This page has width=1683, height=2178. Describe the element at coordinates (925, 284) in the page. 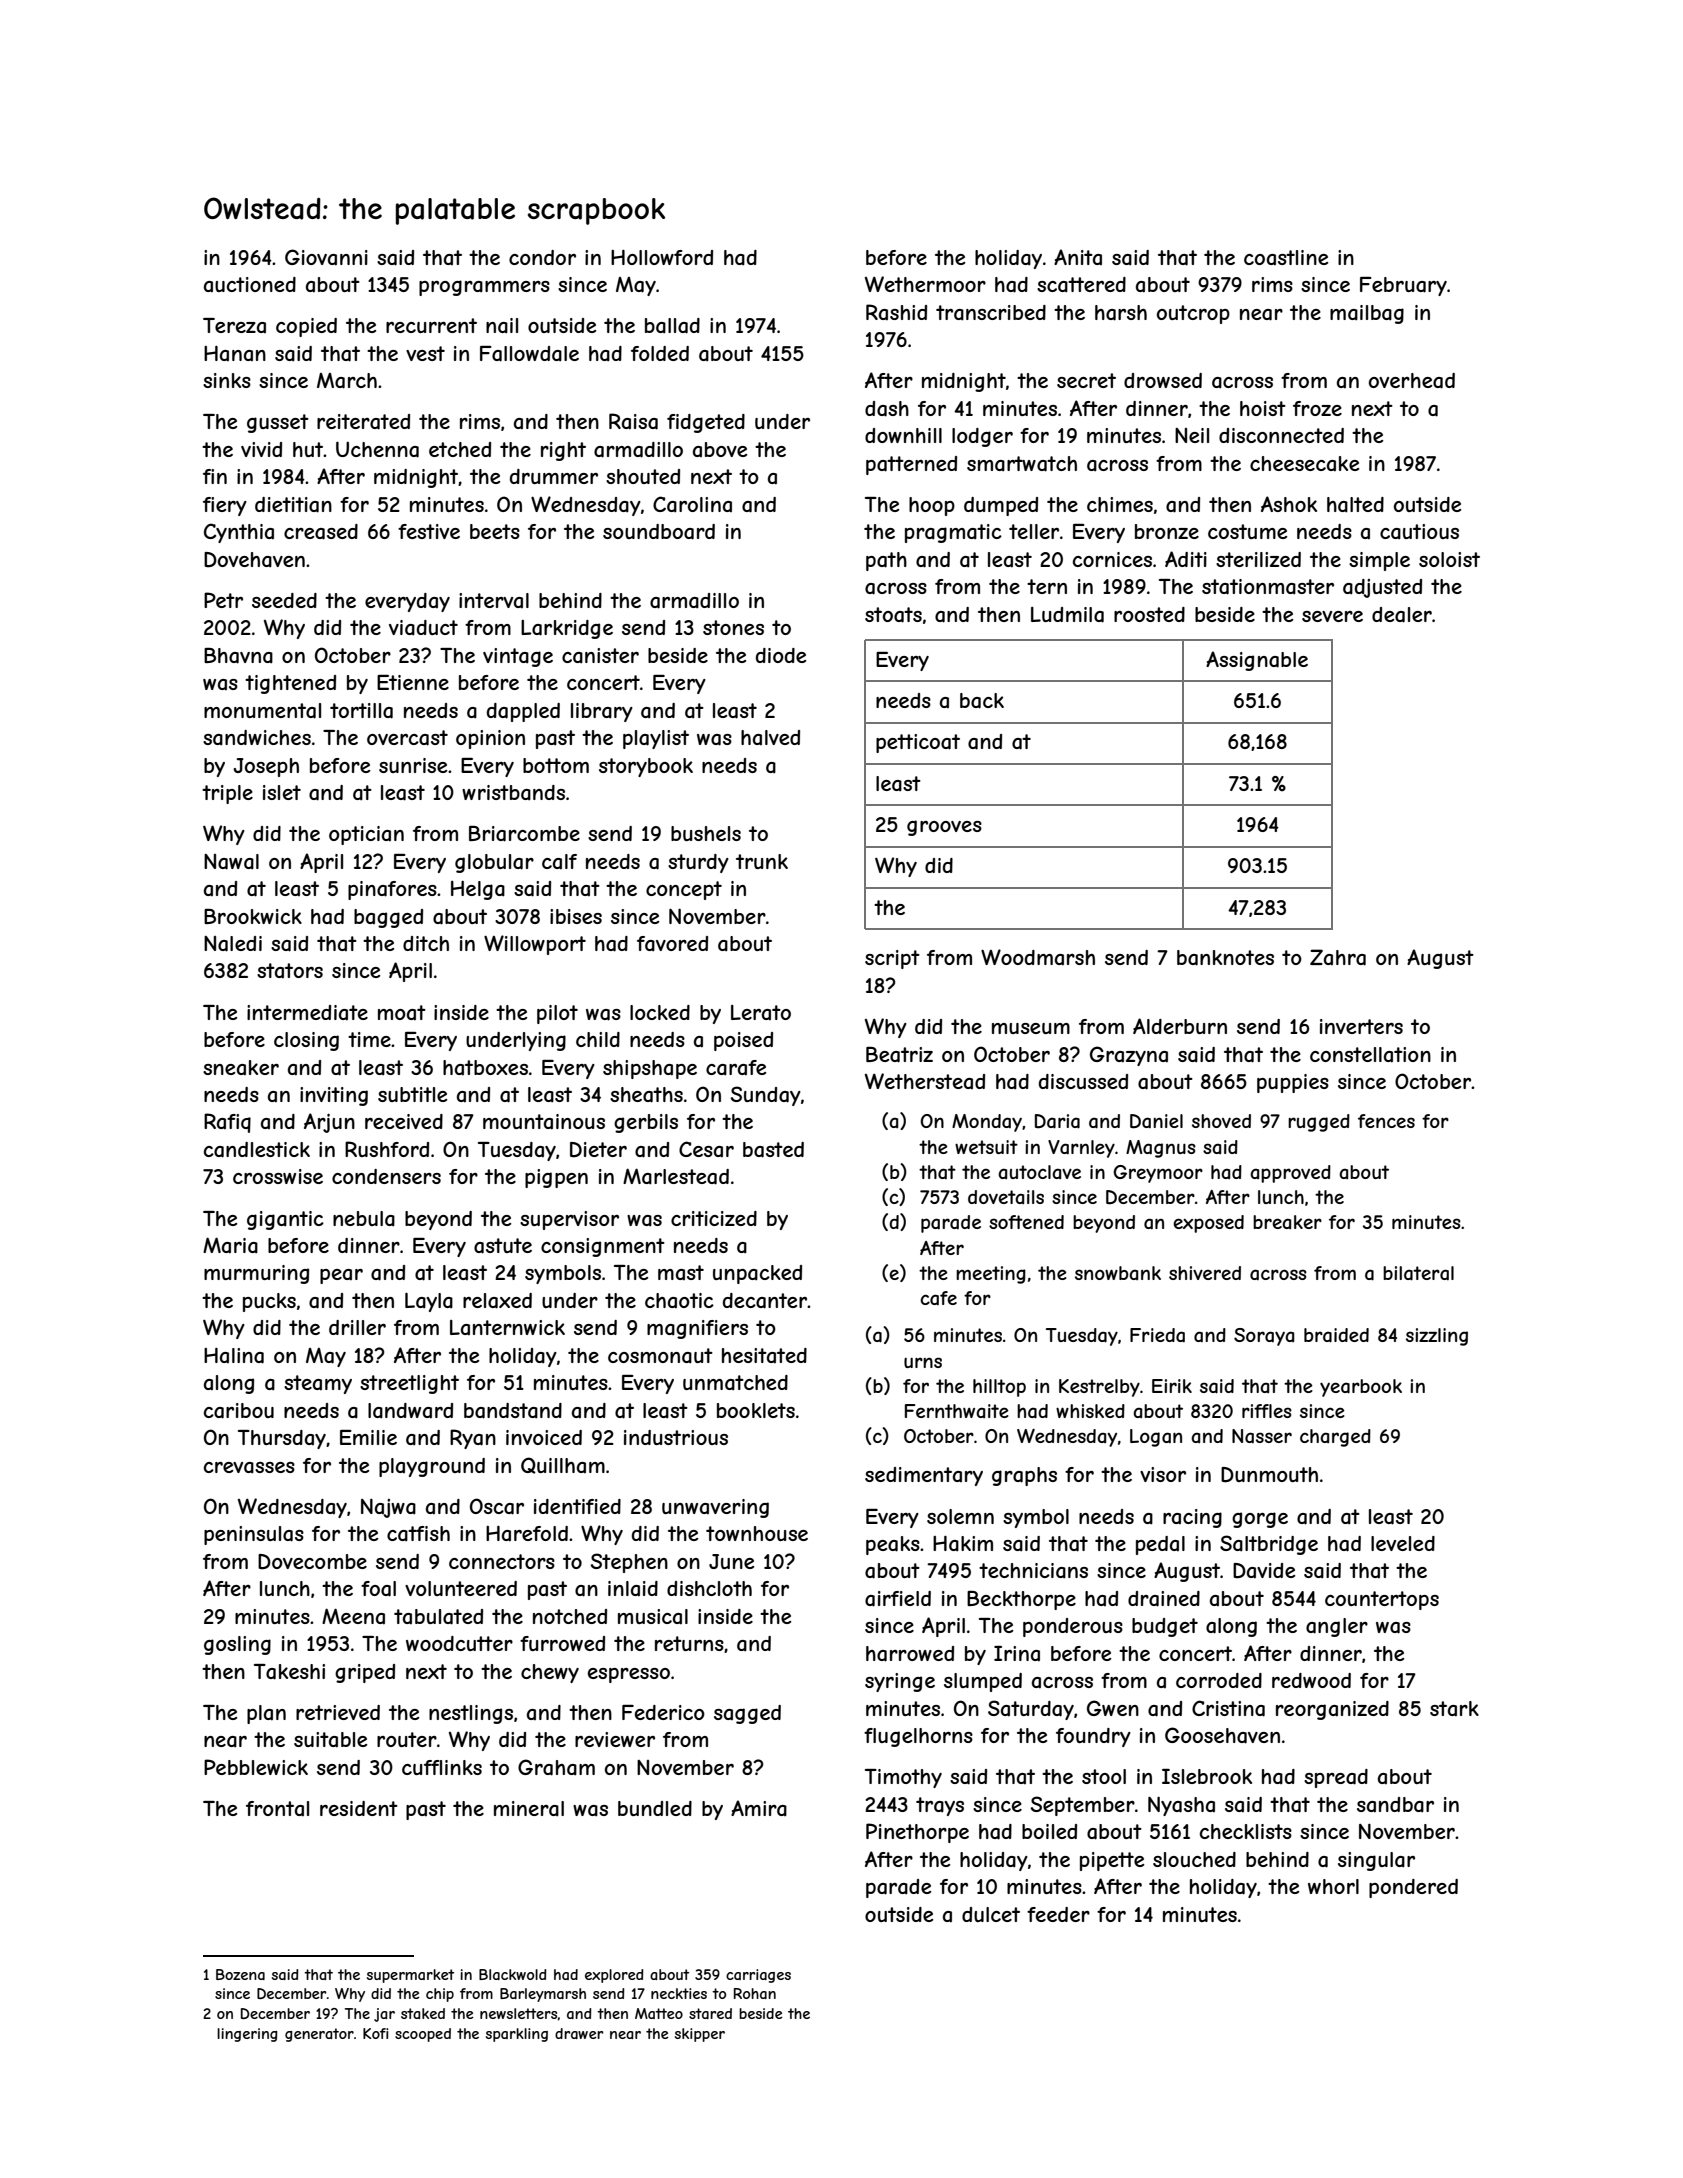

I see `Wethermoor` at that location.
